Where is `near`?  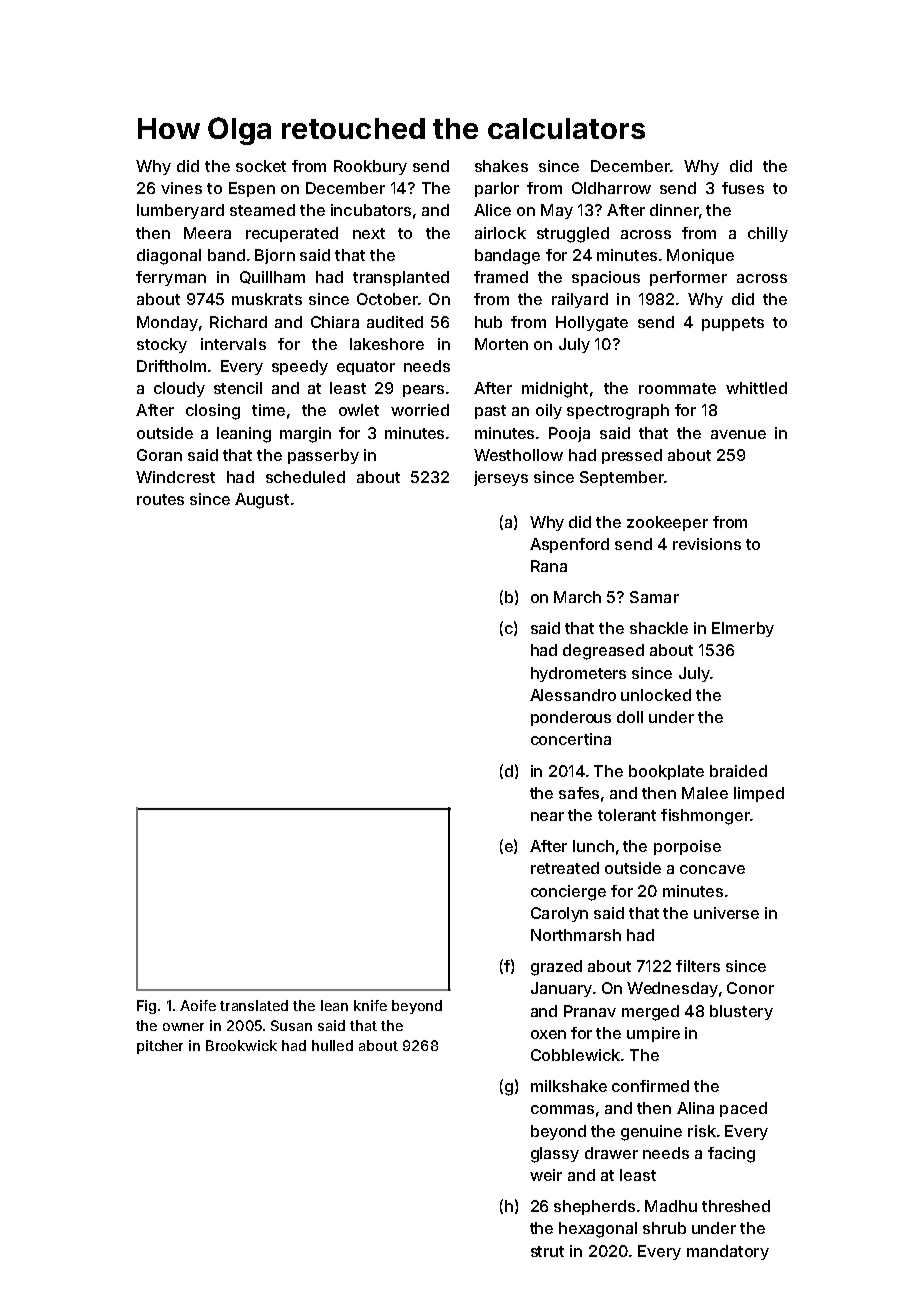 near is located at coordinates (547, 816).
